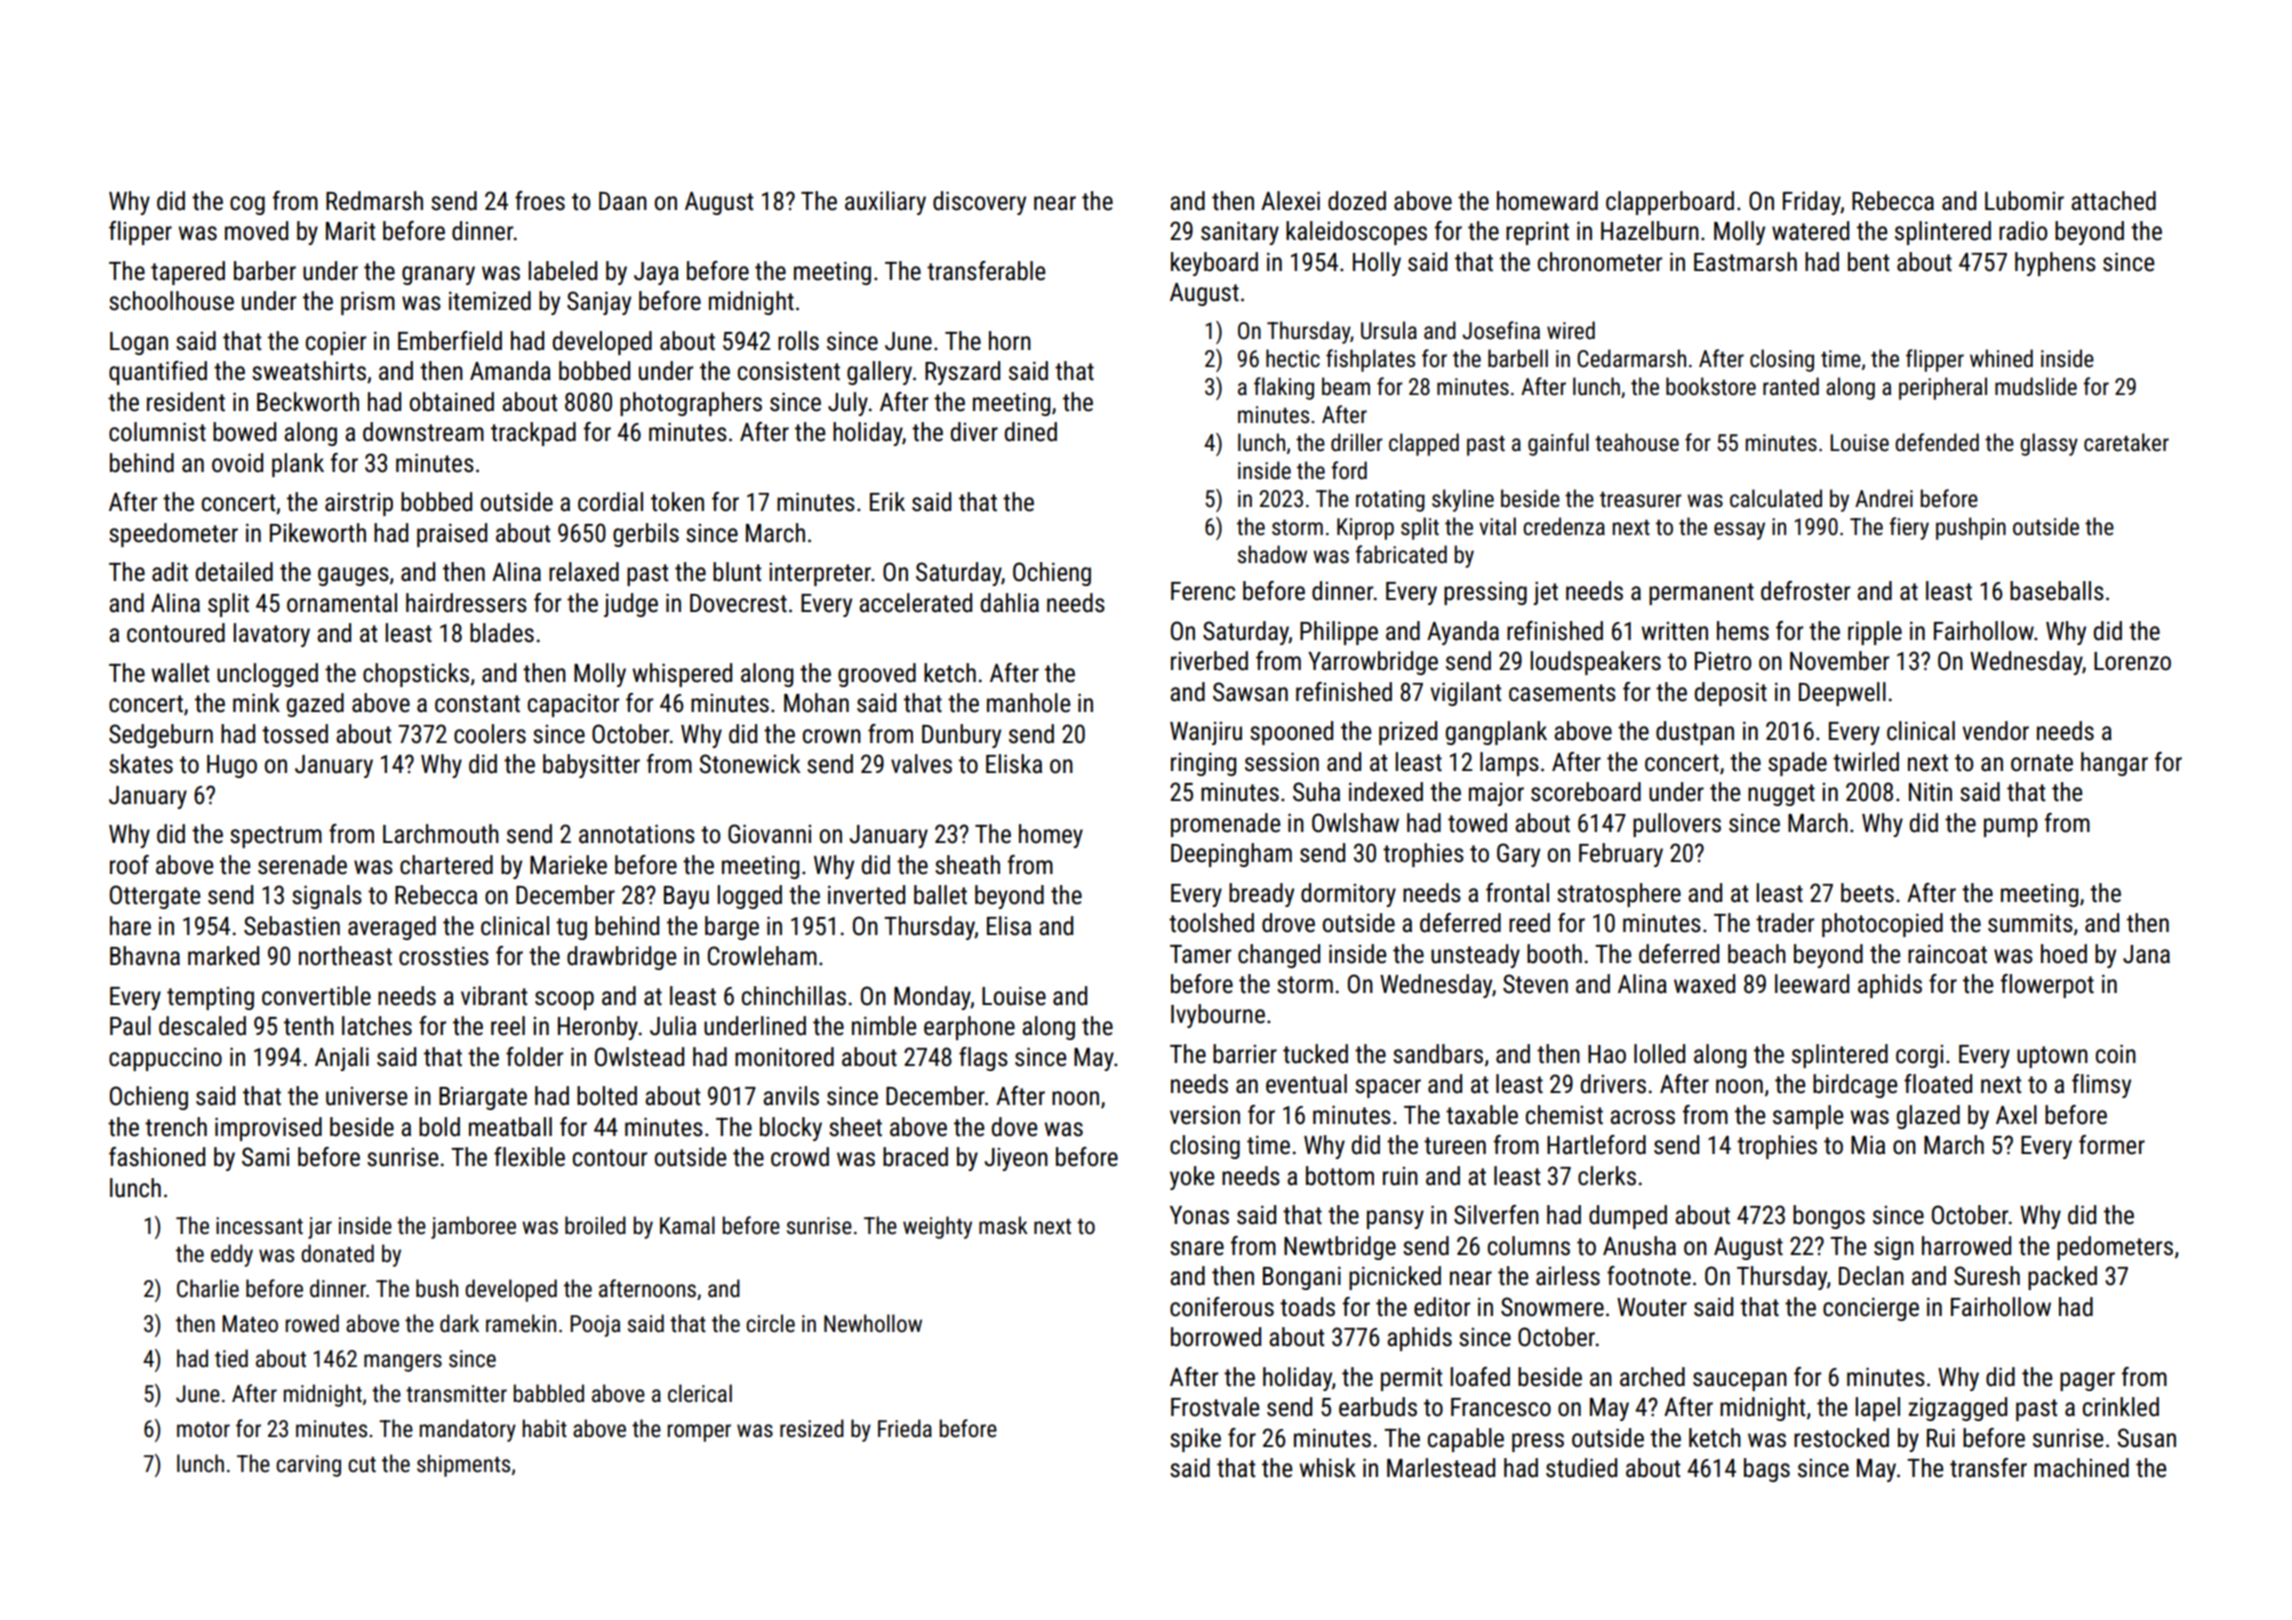 This document has width=2292, height=1620. I want to click on coin, so click(2116, 1054).
